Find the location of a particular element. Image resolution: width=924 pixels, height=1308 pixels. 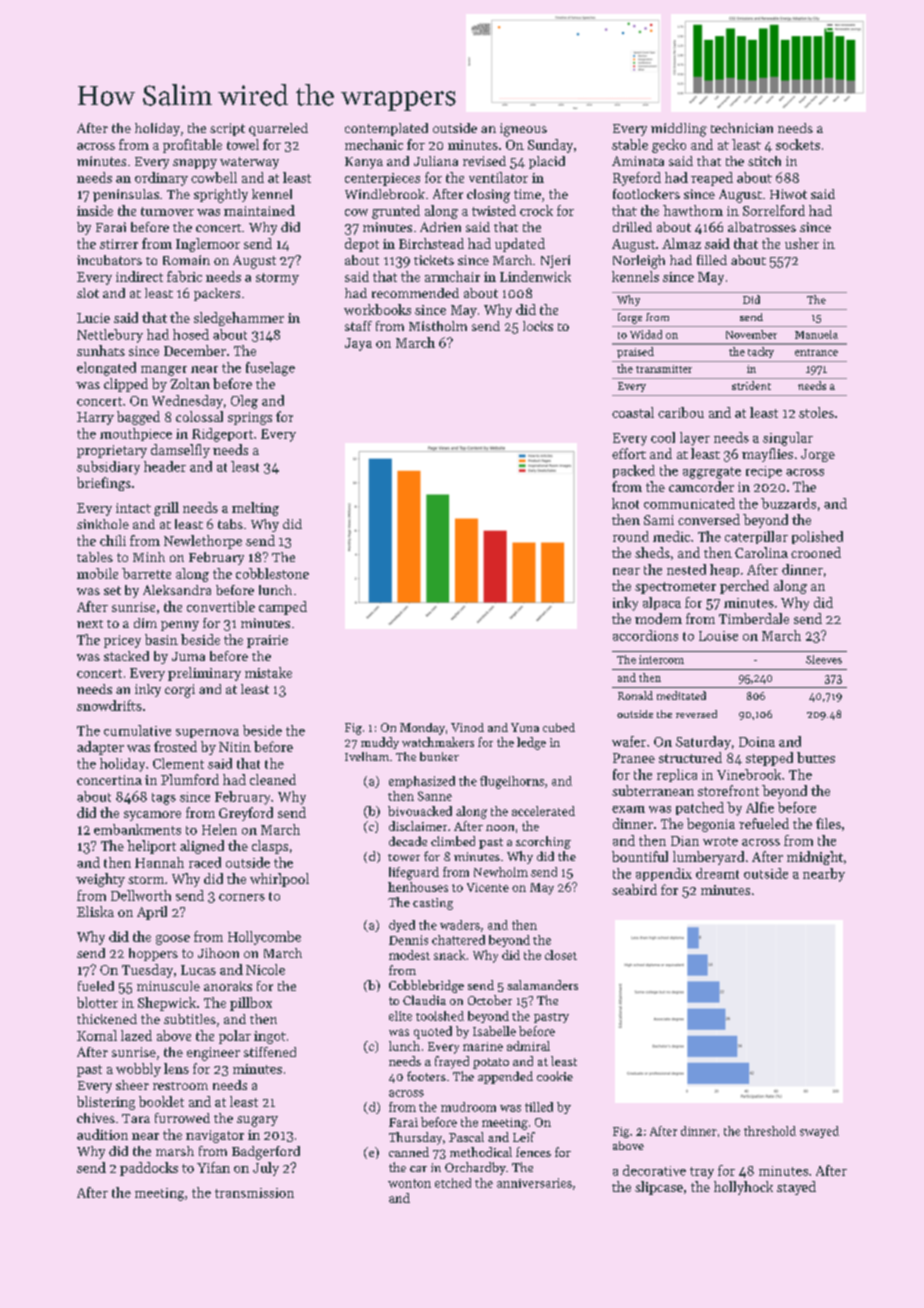

bivouacked is located at coordinates (420, 811).
